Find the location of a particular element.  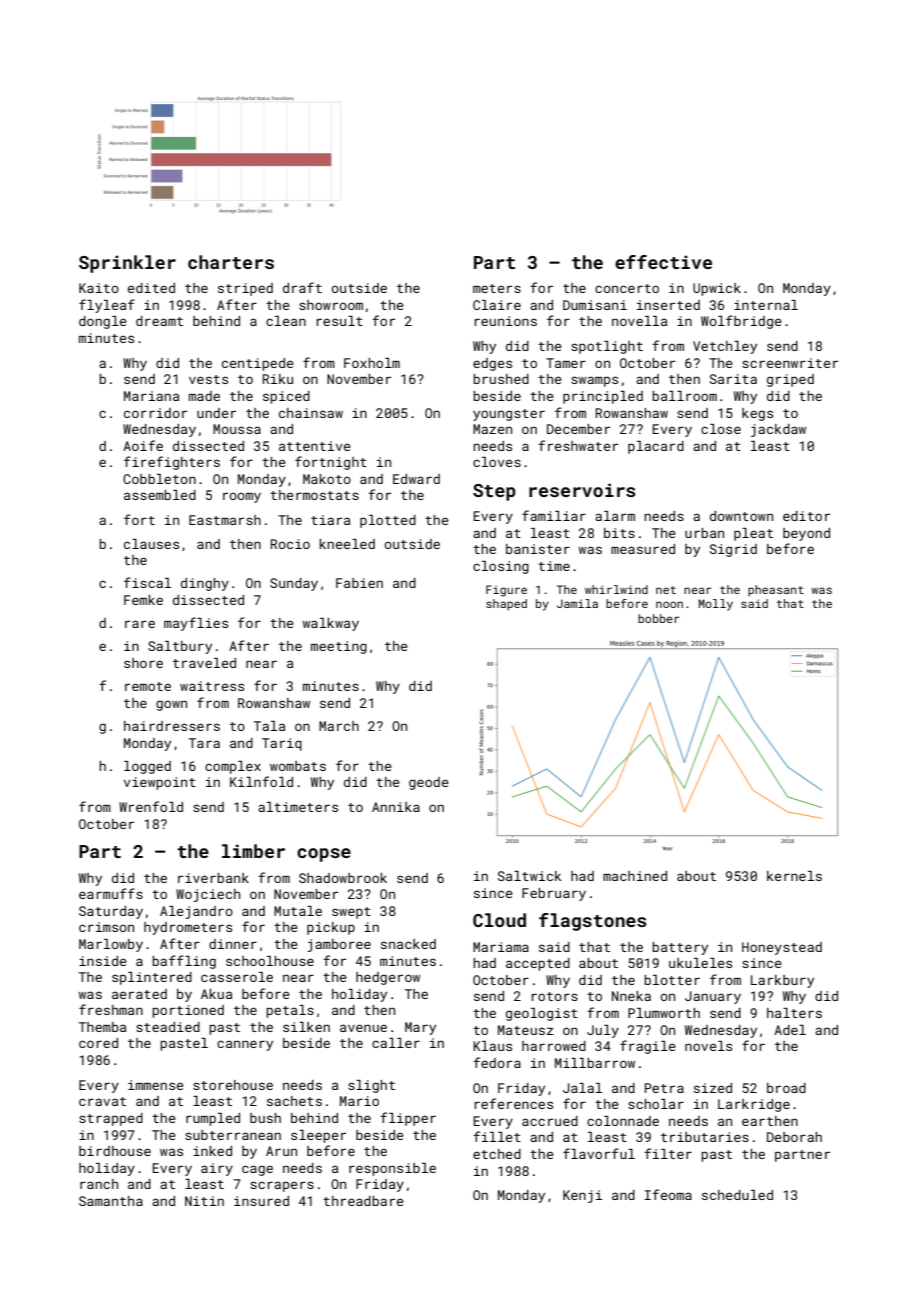

riverbank is located at coordinates (213, 878).
